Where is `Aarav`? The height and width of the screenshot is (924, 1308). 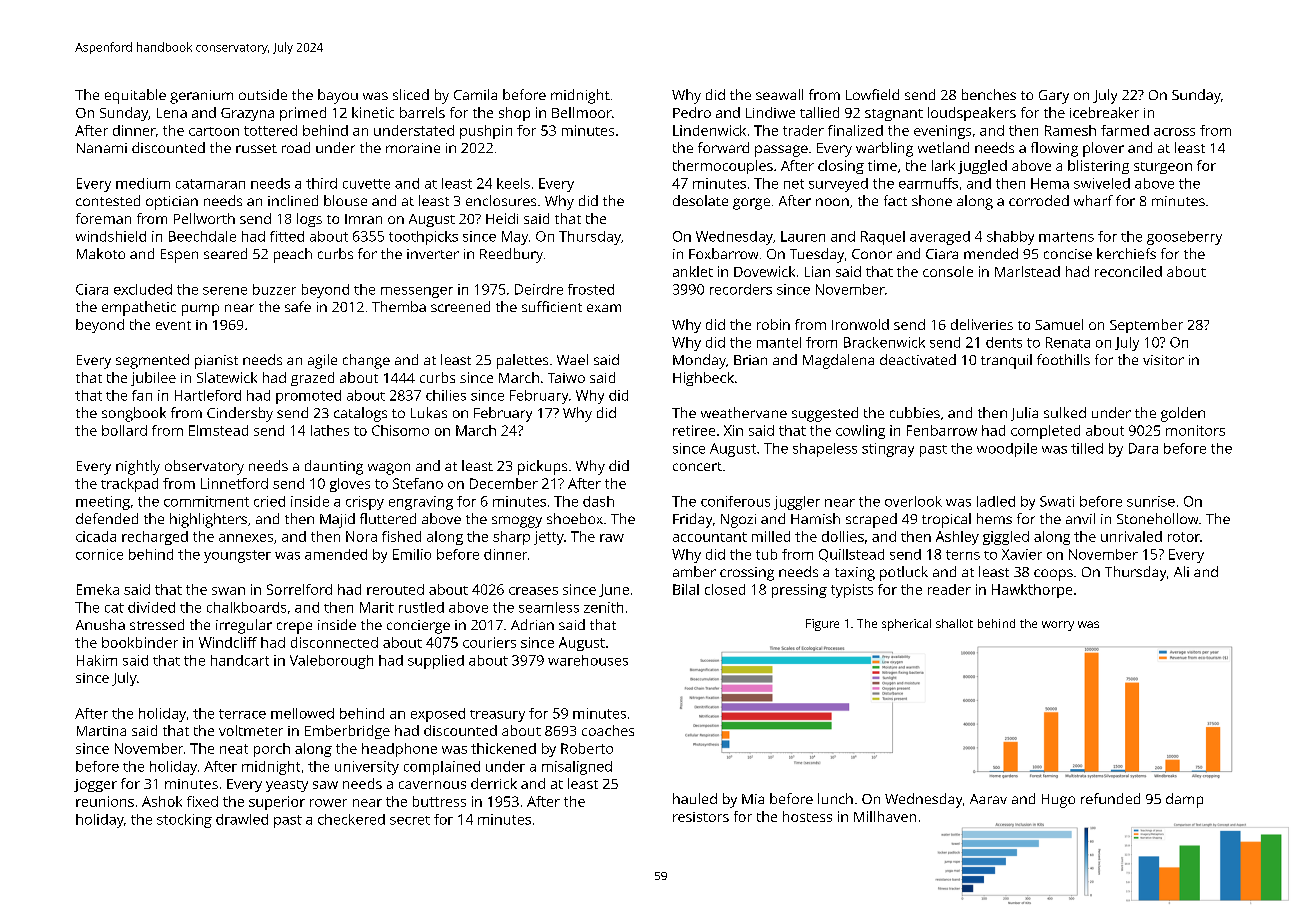
Aarav is located at coordinates (988, 799).
